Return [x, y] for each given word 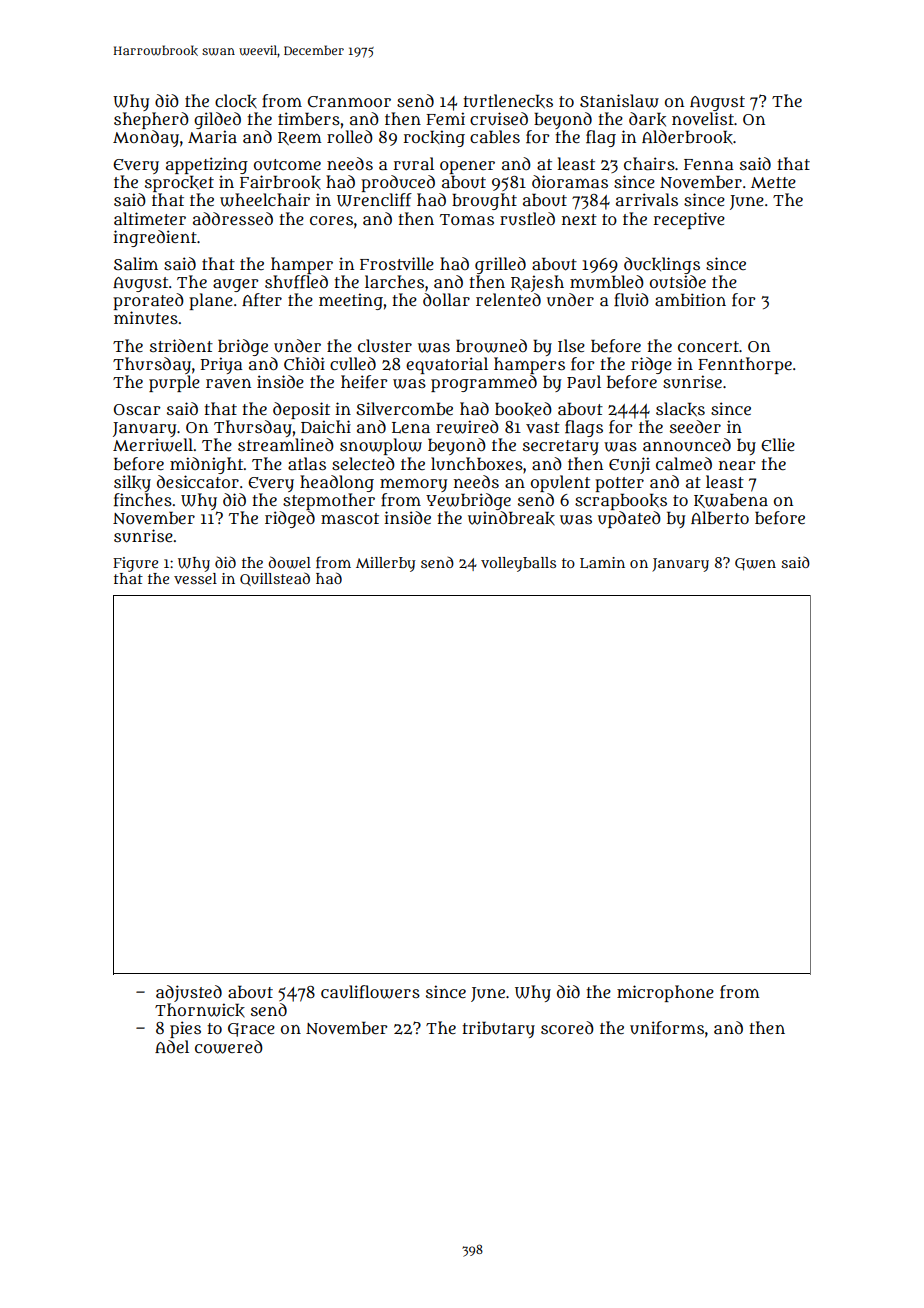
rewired [467, 427]
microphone [665, 993]
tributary [498, 1029]
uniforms [667, 1028]
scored [567, 1027]
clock [236, 101]
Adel [172, 1046]
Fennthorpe [745, 365]
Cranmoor [349, 101]
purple [174, 383]
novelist [703, 118]
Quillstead [275, 579]
